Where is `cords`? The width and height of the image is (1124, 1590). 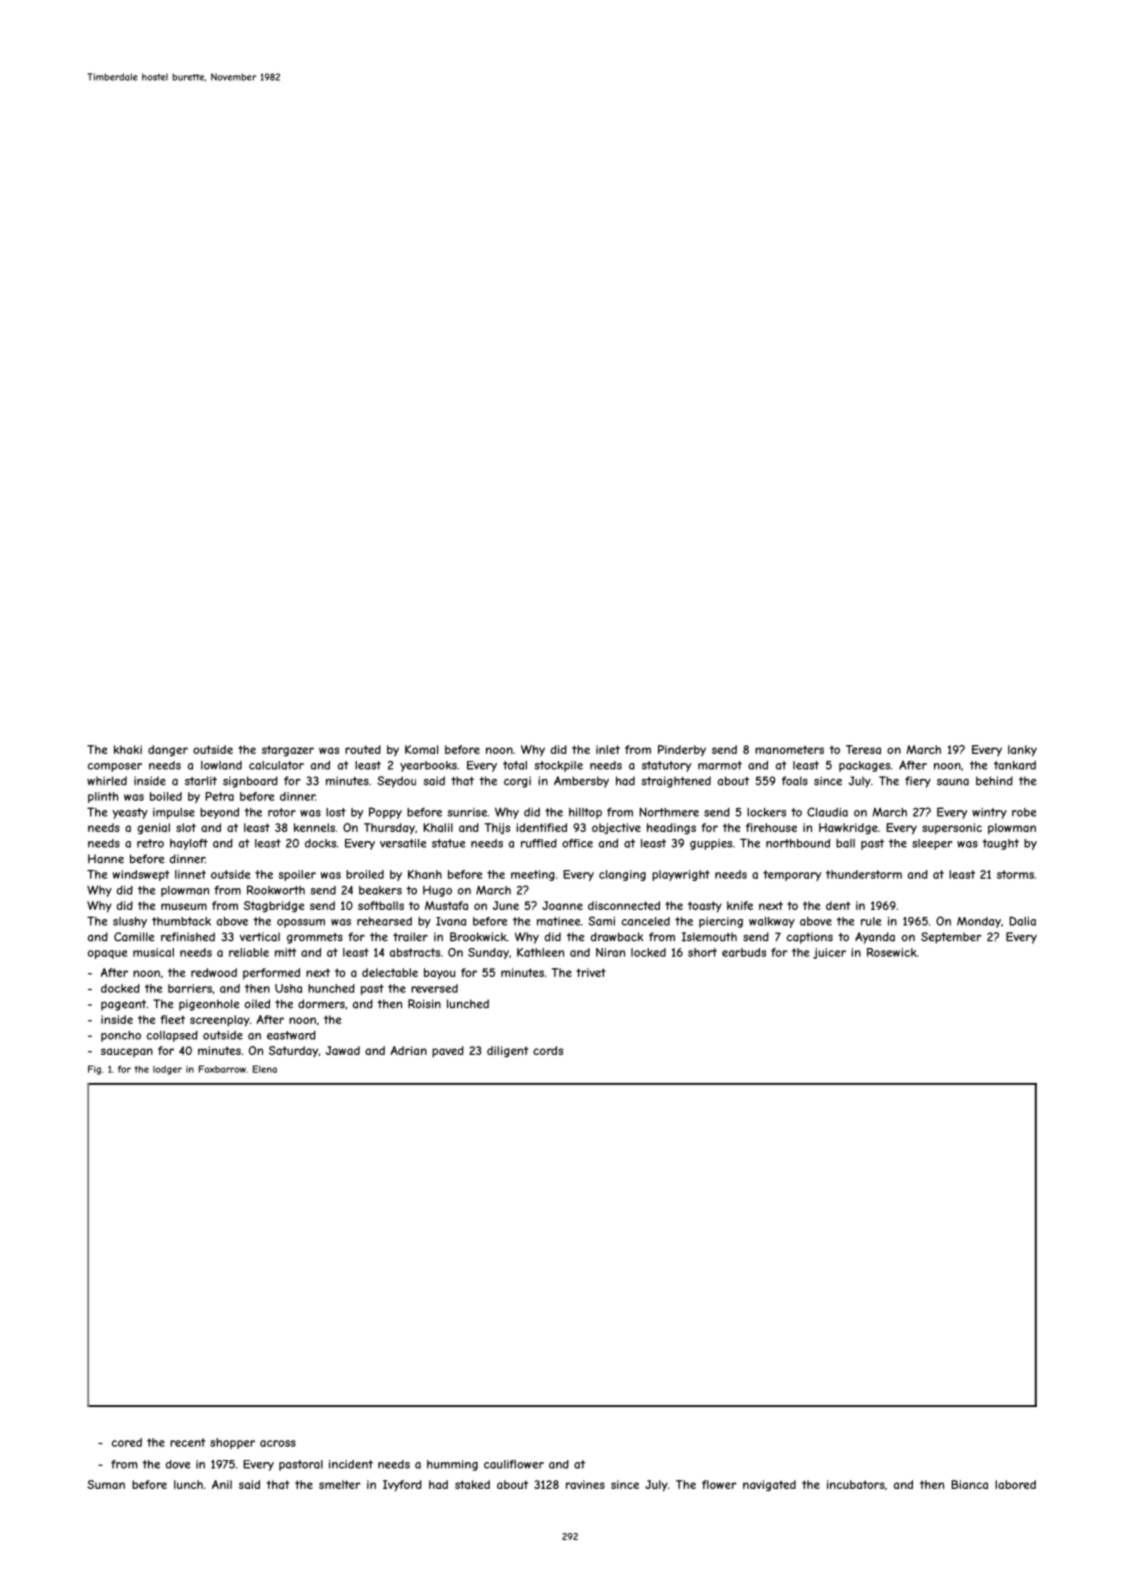 cords is located at coordinates (548, 1050).
